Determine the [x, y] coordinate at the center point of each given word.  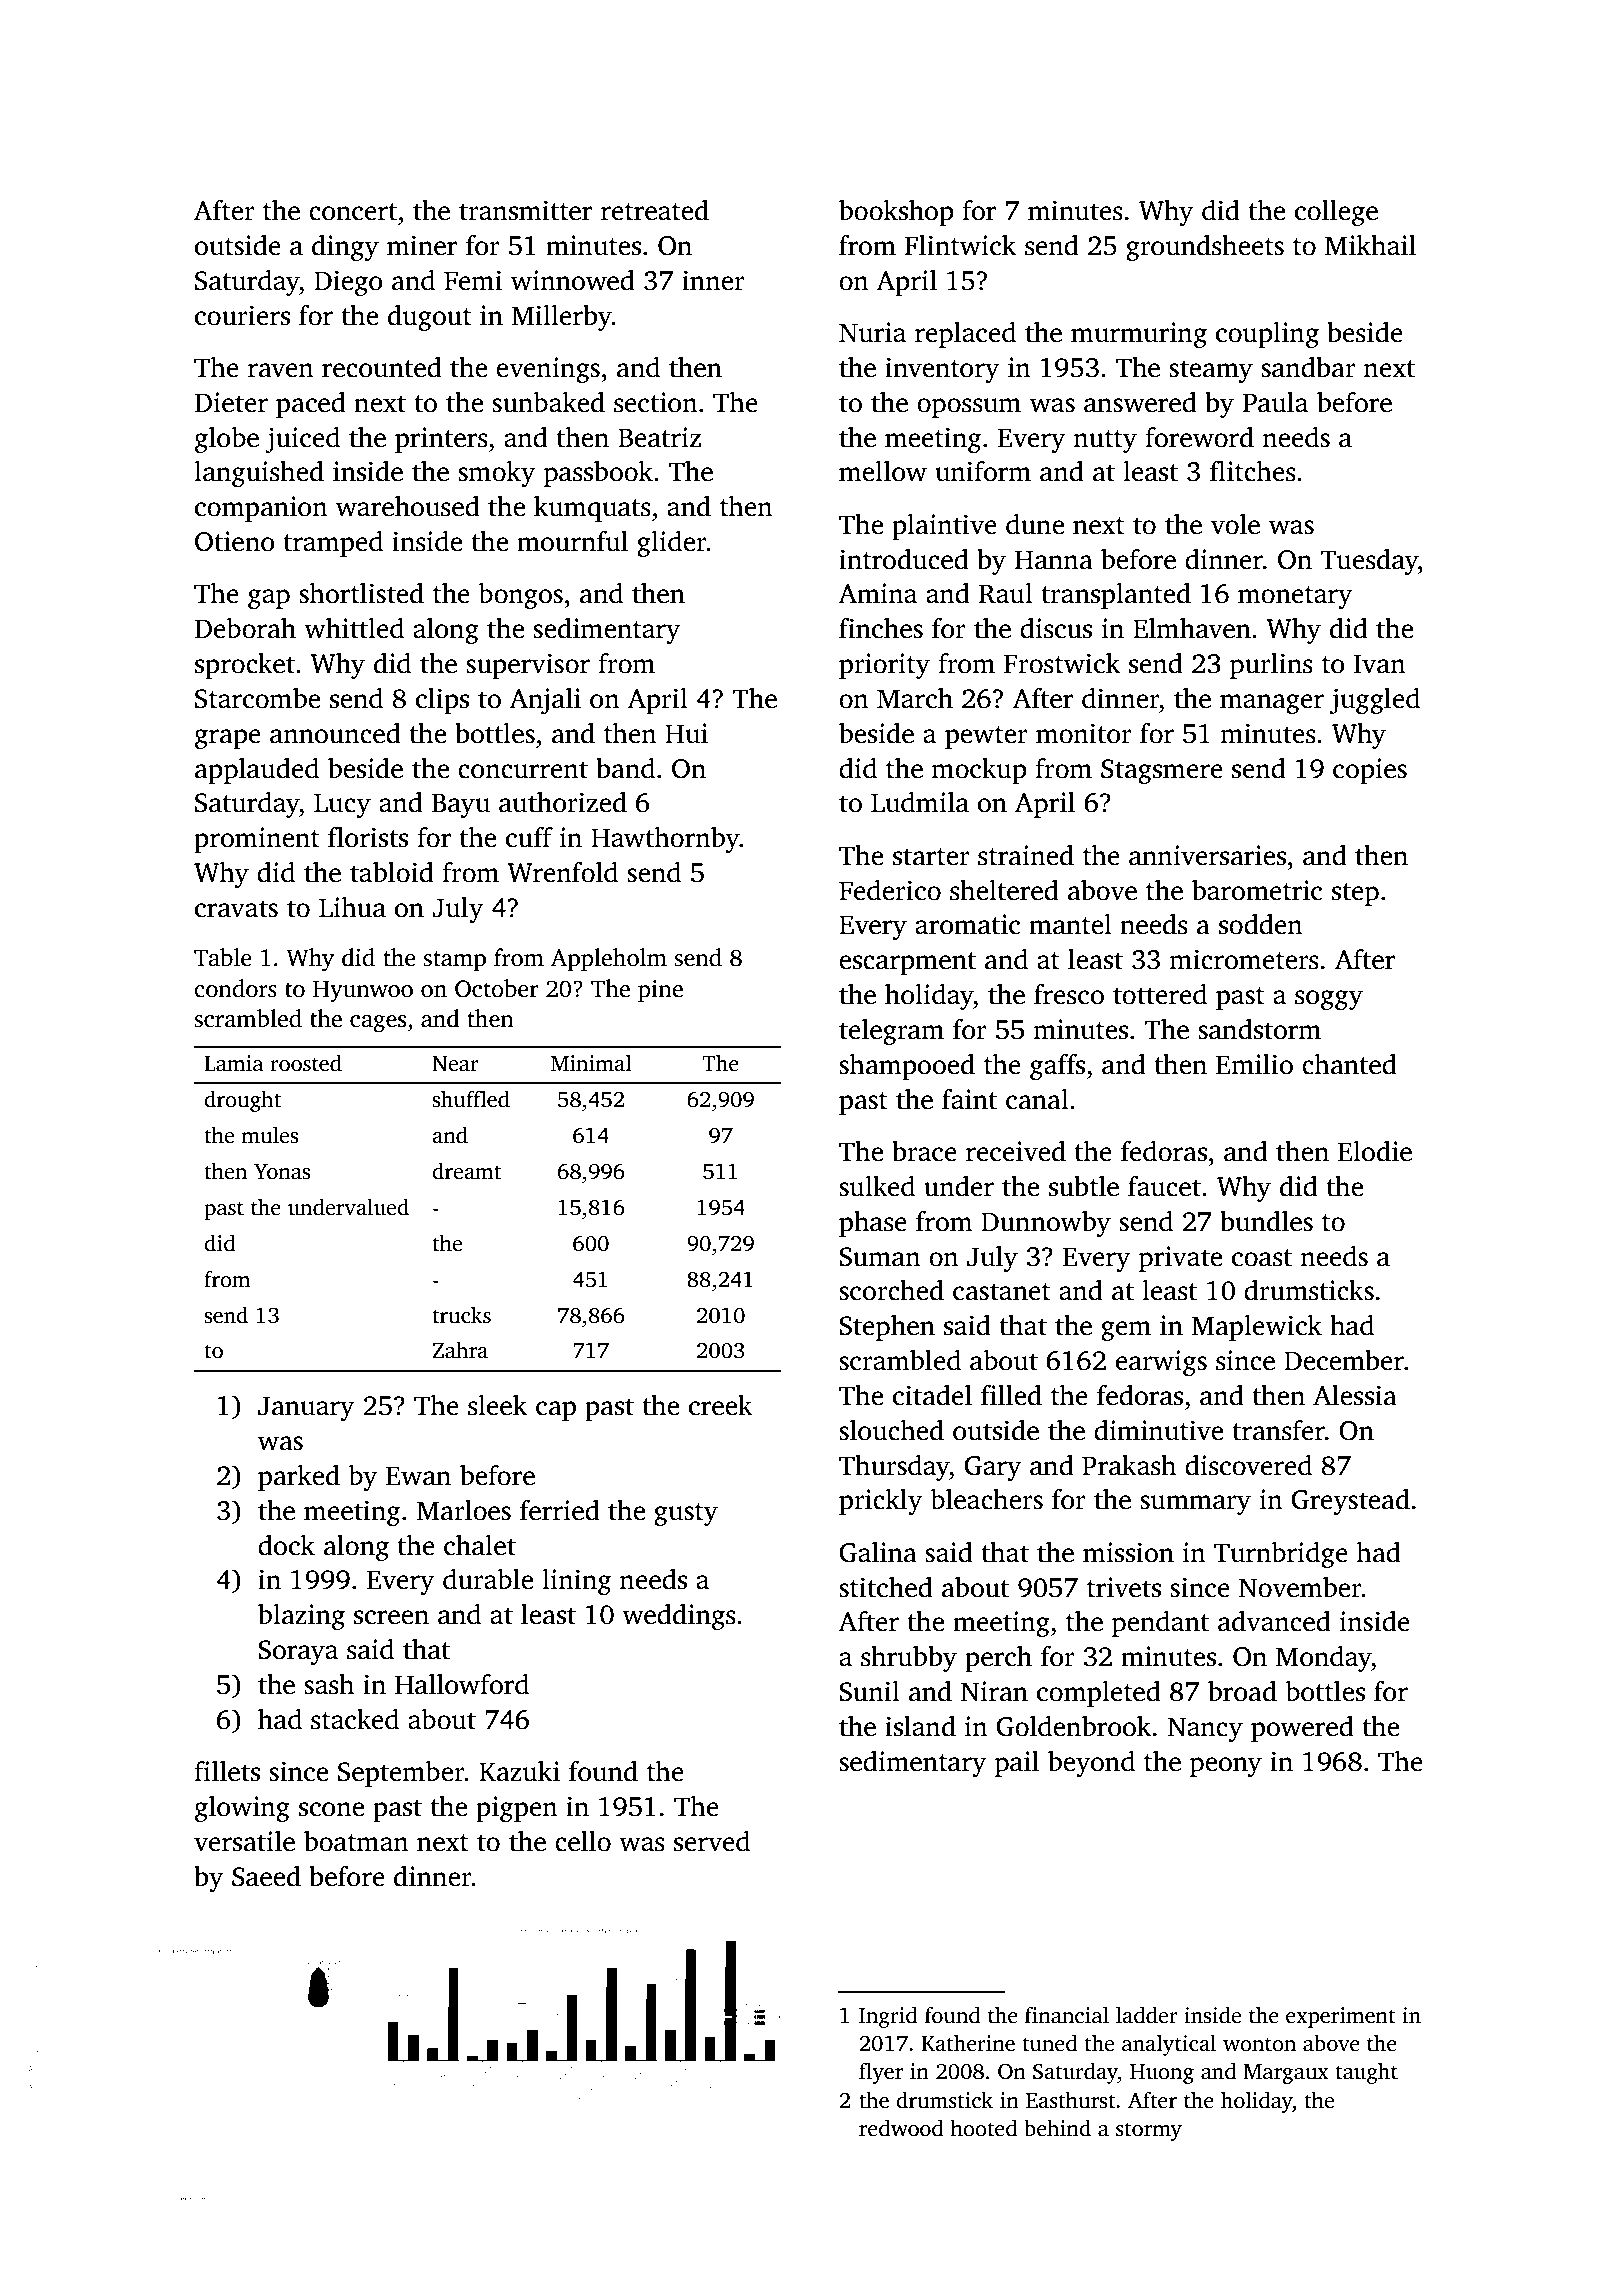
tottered [1160, 994]
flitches [1253, 471]
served [712, 1841]
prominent [257, 840]
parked [299, 1478]
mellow [883, 471]
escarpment [907, 963]
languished [259, 474]
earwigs [1161, 1363]
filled [1011, 1395]
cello [583, 1841]
